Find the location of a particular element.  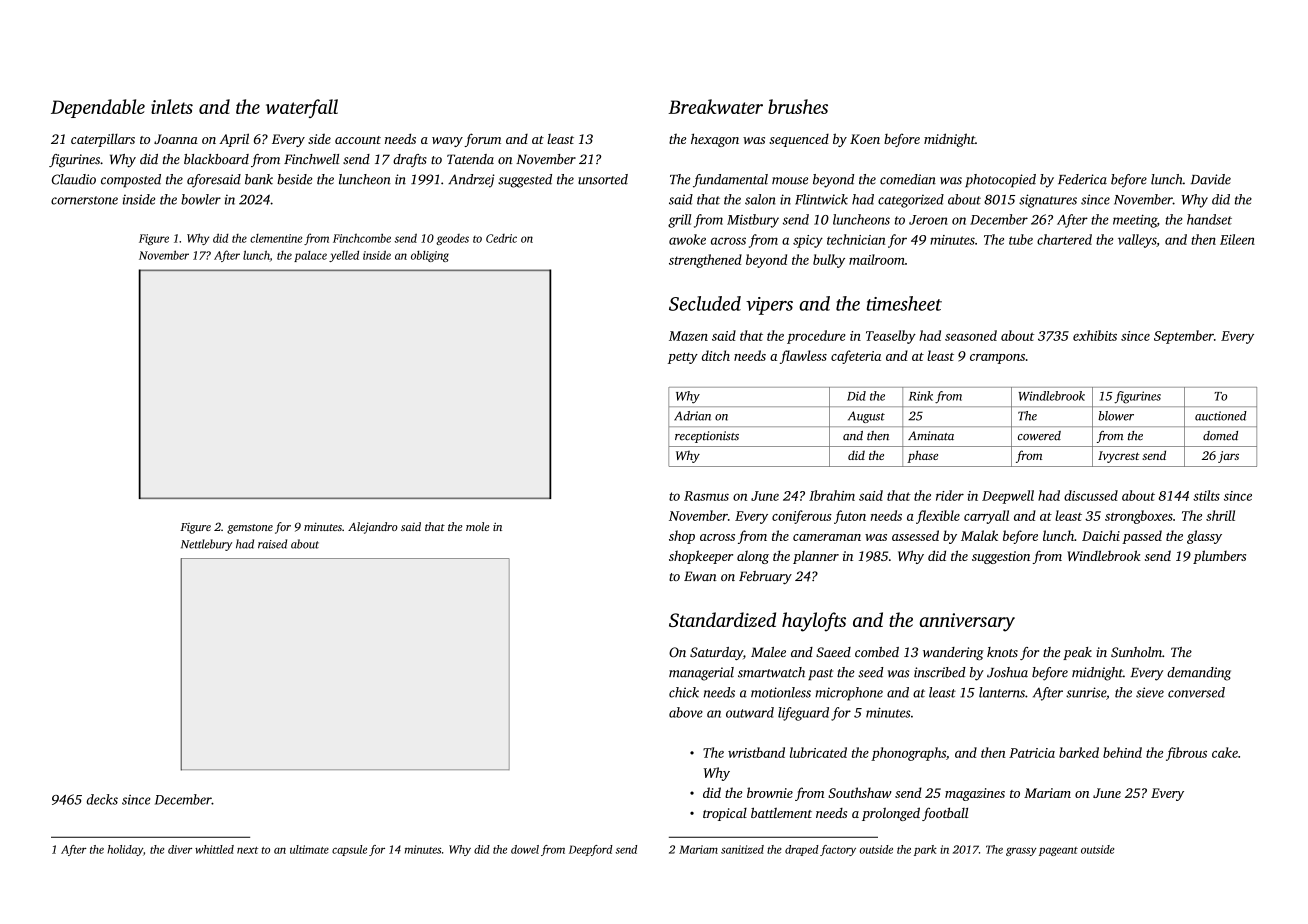

anniversary is located at coordinates (967, 622).
